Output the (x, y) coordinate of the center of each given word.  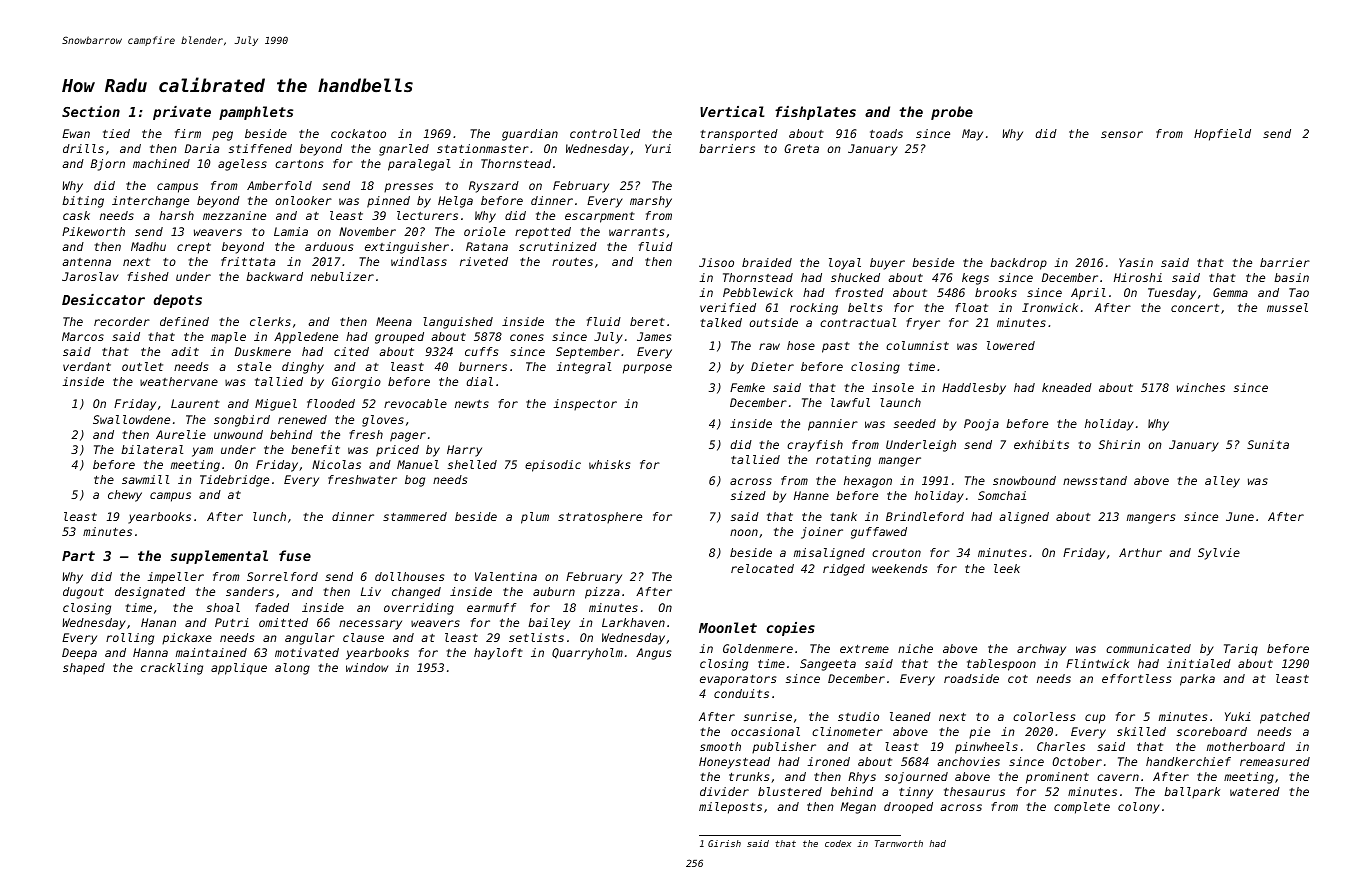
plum (535, 518)
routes (572, 262)
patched (1285, 718)
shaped (84, 669)
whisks (609, 464)
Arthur (1140, 552)
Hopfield (1222, 135)
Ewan (76, 133)
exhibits (1041, 444)
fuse (295, 555)
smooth (720, 746)
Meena (394, 321)
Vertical (732, 111)
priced (397, 451)
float (971, 307)
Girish (724, 843)
